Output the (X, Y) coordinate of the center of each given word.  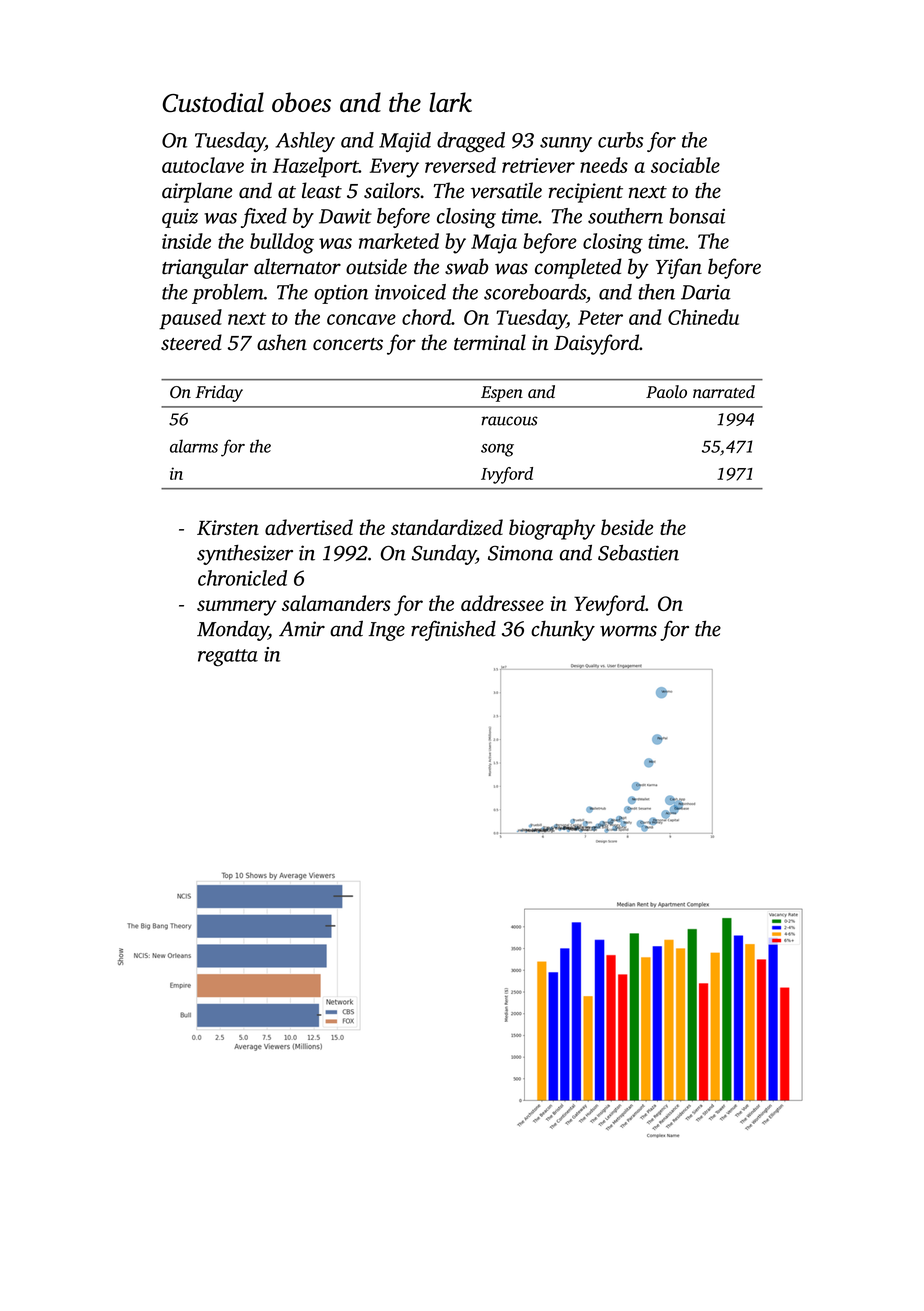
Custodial (213, 102)
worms (628, 631)
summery (237, 608)
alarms (194, 446)
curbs (620, 140)
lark (450, 102)
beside (627, 527)
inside (186, 241)
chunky (563, 630)
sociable (685, 165)
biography (552, 529)
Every (394, 168)
